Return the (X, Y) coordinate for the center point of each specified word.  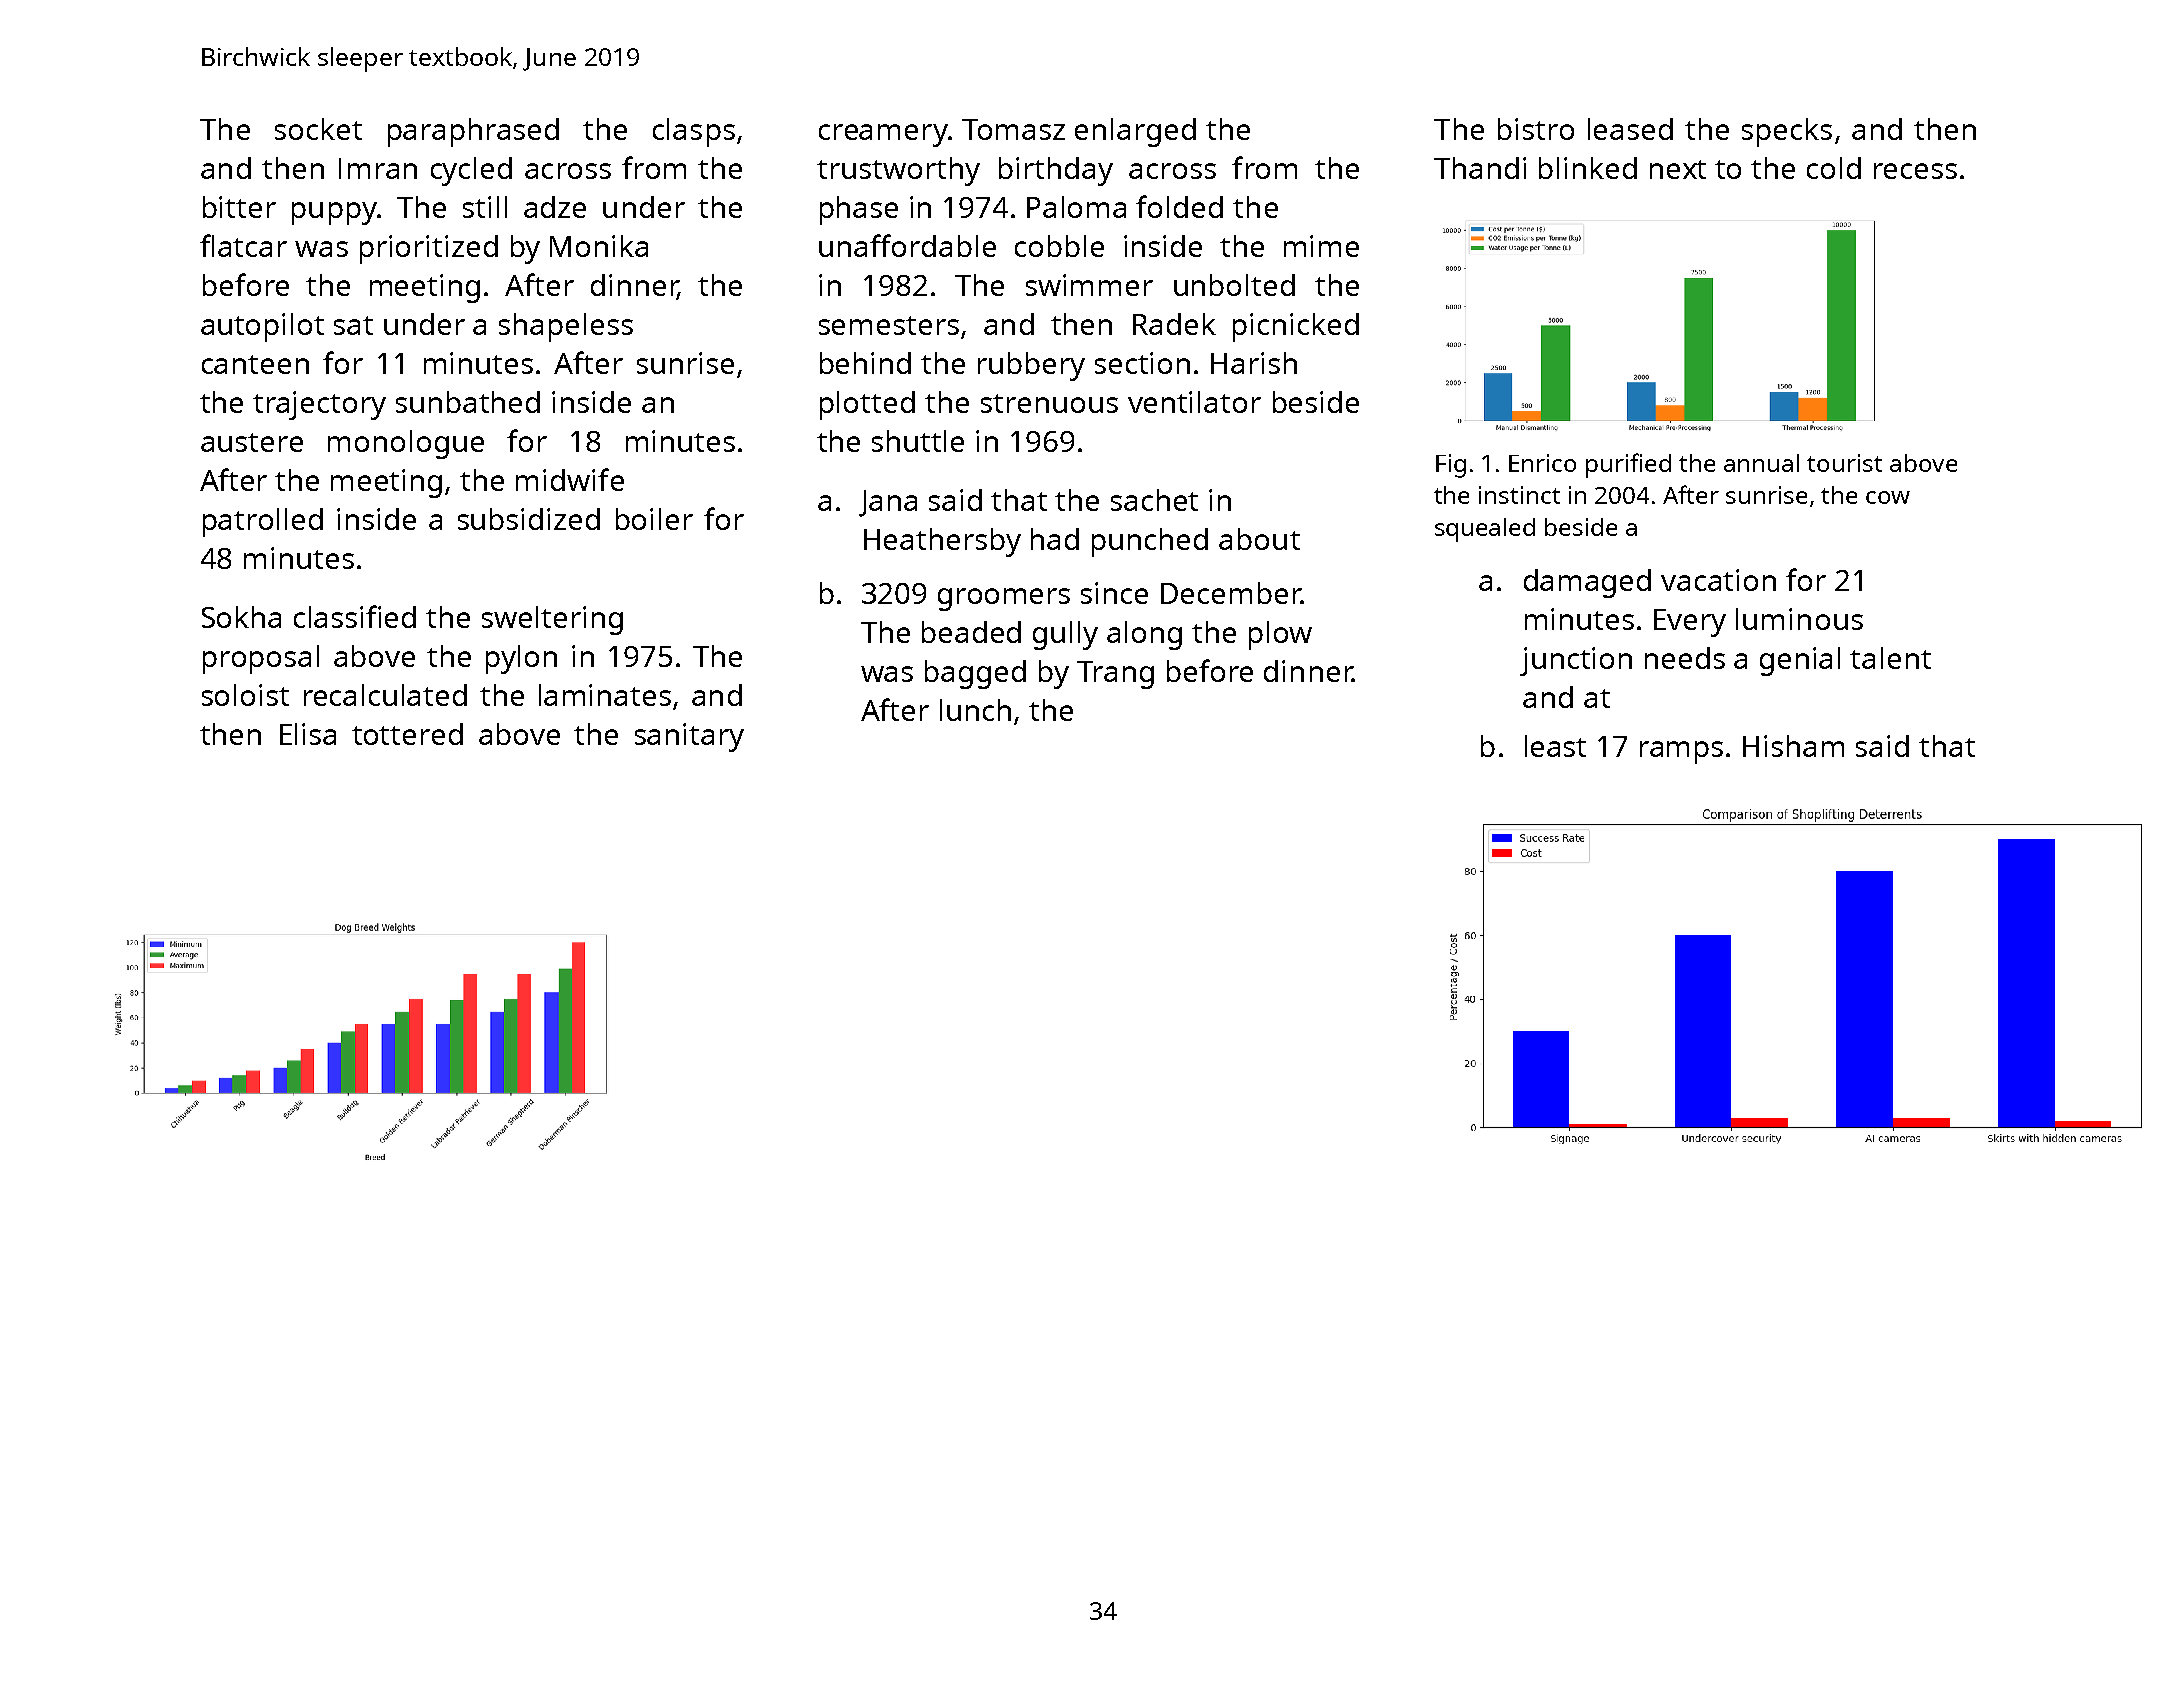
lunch (975, 710)
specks (1787, 132)
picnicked (1296, 327)
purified (1628, 465)
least (1555, 746)
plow (1280, 635)
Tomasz (1013, 129)
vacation (1718, 580)
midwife (570, 479)
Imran (378, 168)
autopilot (262, 327)
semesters (889, 325)
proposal (261, 659)
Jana (888, 503)
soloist (245, 695)
